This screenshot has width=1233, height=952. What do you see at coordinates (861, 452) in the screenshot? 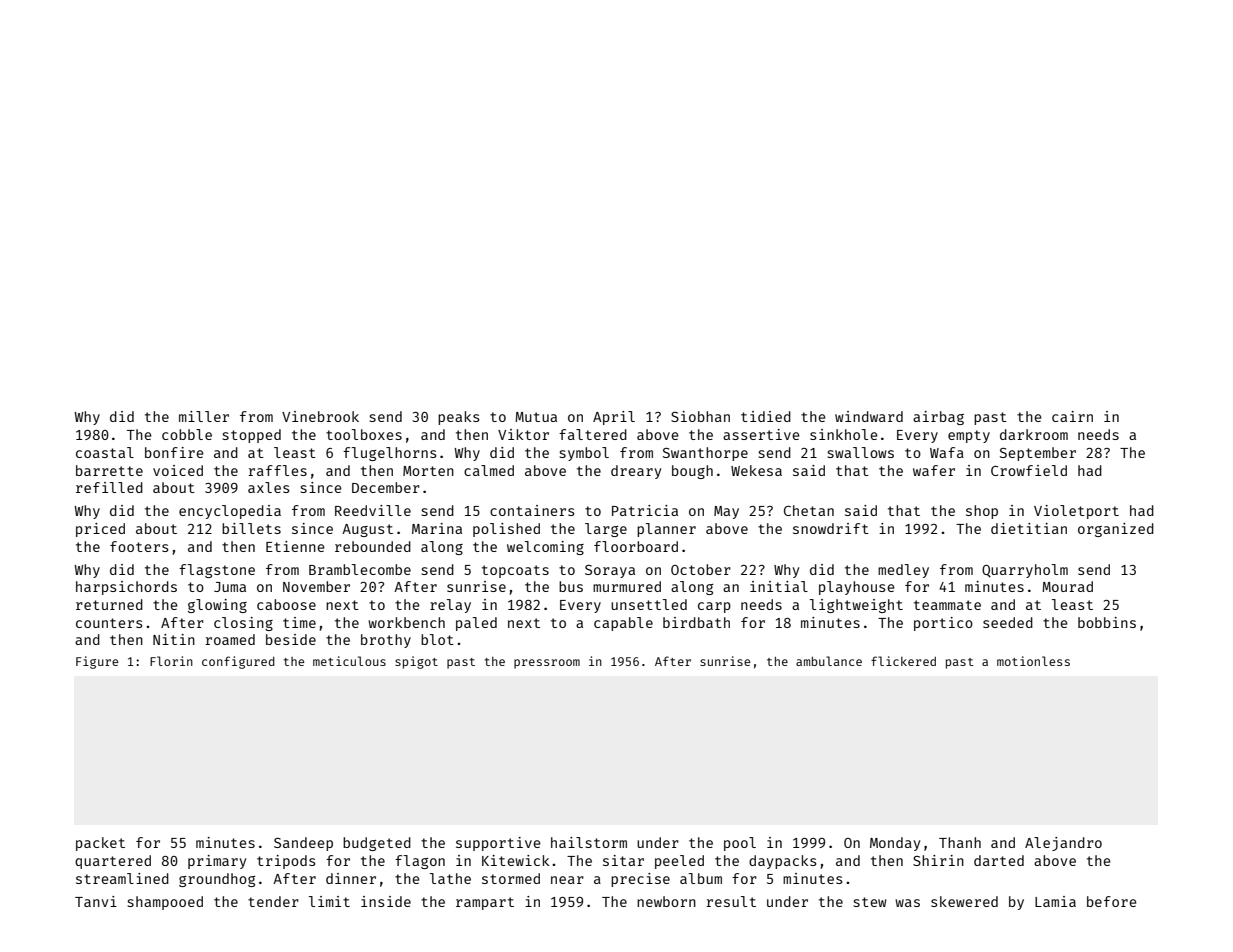
I see `swallows` at bounding box center [861, 452].
